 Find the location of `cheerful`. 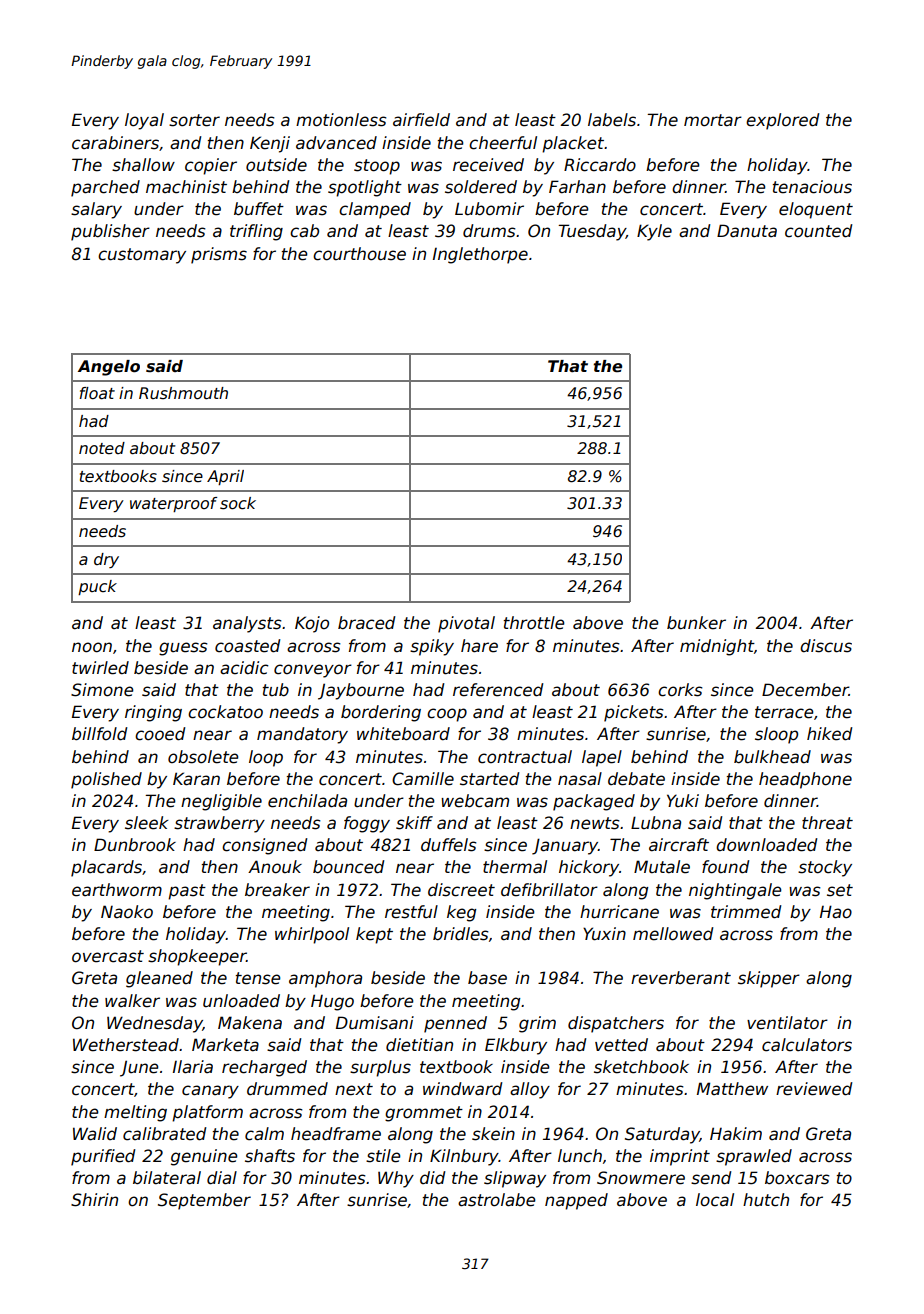

cheerful is located at coordinates (503, 143).
